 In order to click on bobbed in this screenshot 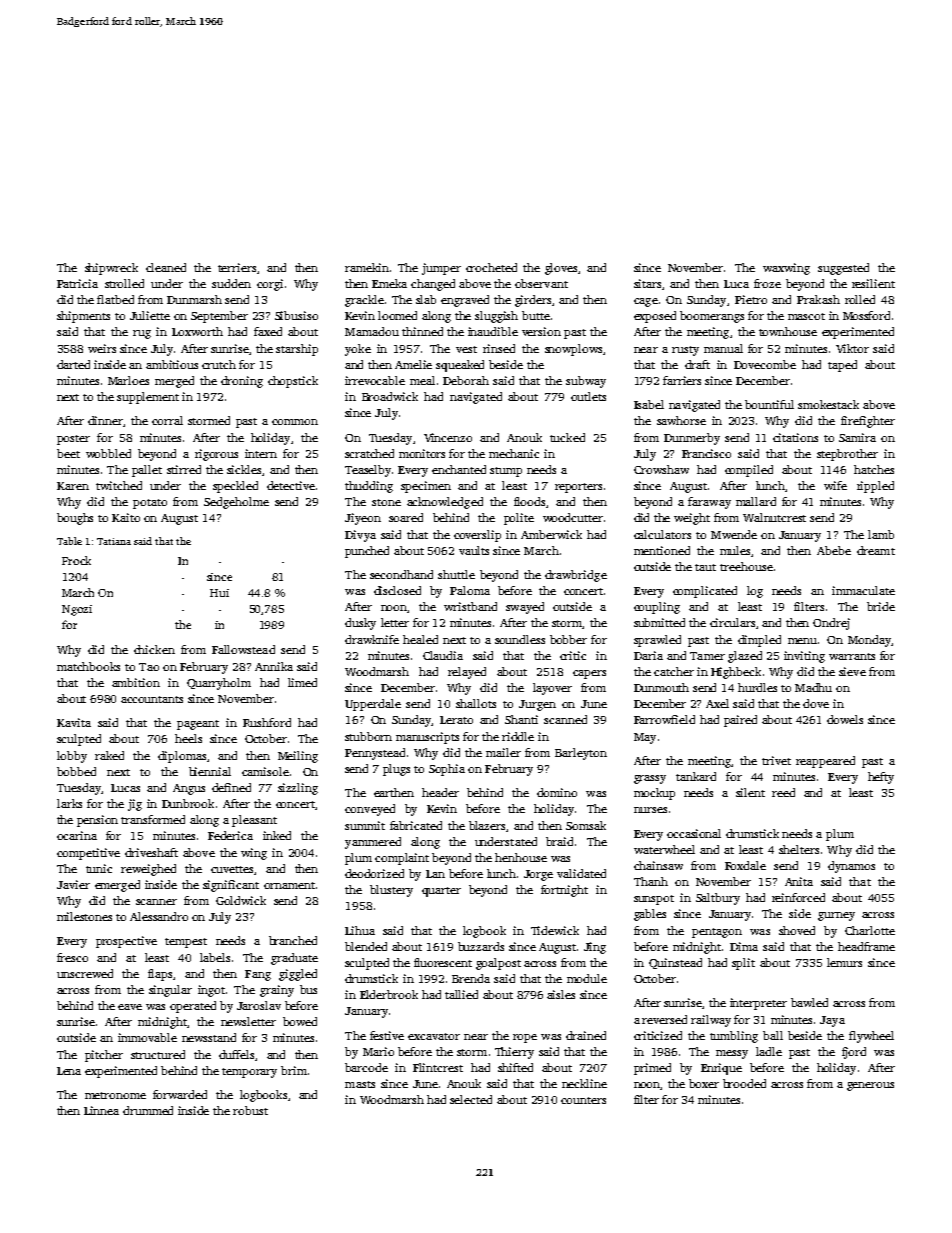, I will do `click(76, 771)`.
